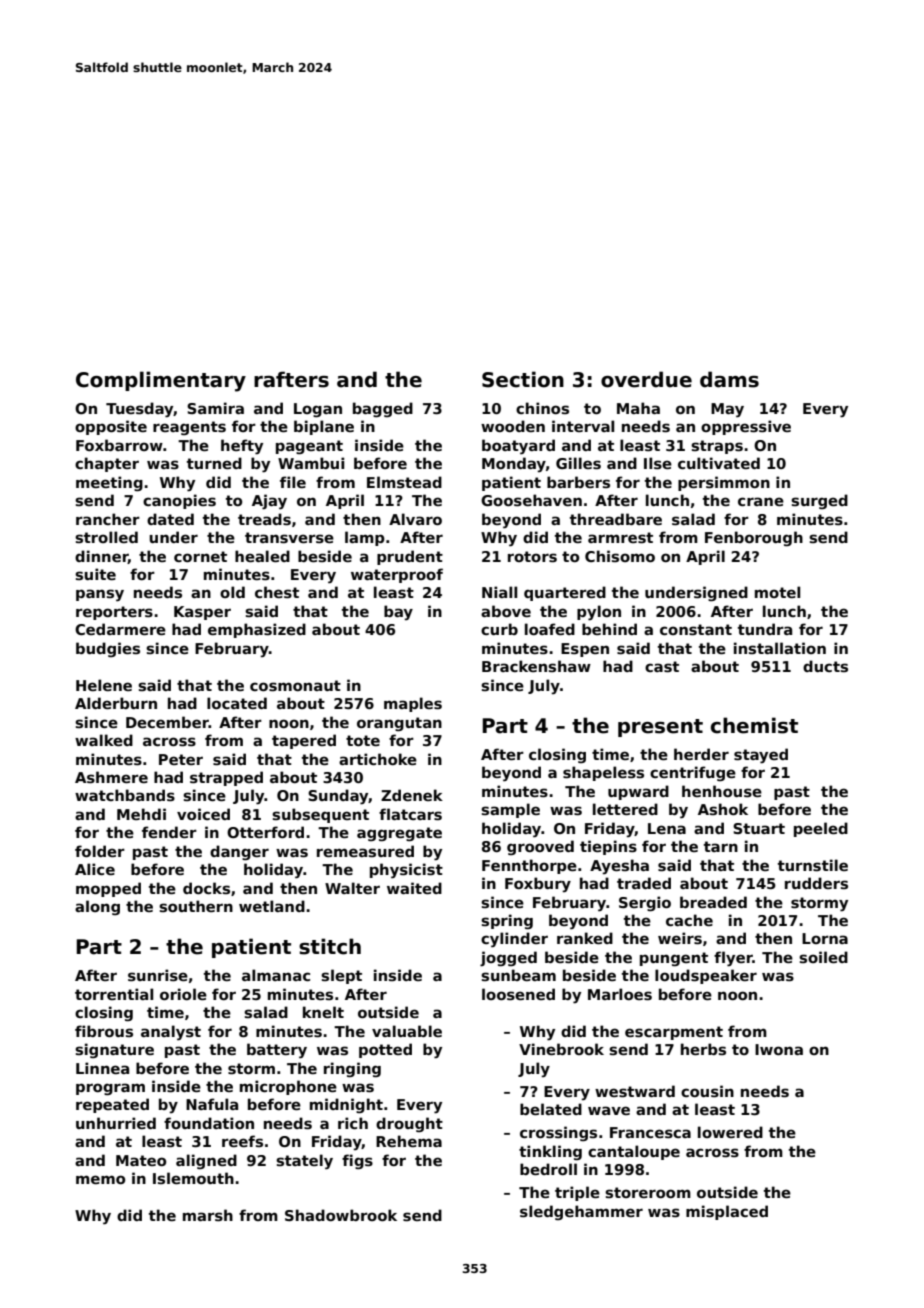 This screenshot has width=924, height=1308. Describe the element at coordinates (383, 409) in the screenshot. I see `bagged` at that location.
